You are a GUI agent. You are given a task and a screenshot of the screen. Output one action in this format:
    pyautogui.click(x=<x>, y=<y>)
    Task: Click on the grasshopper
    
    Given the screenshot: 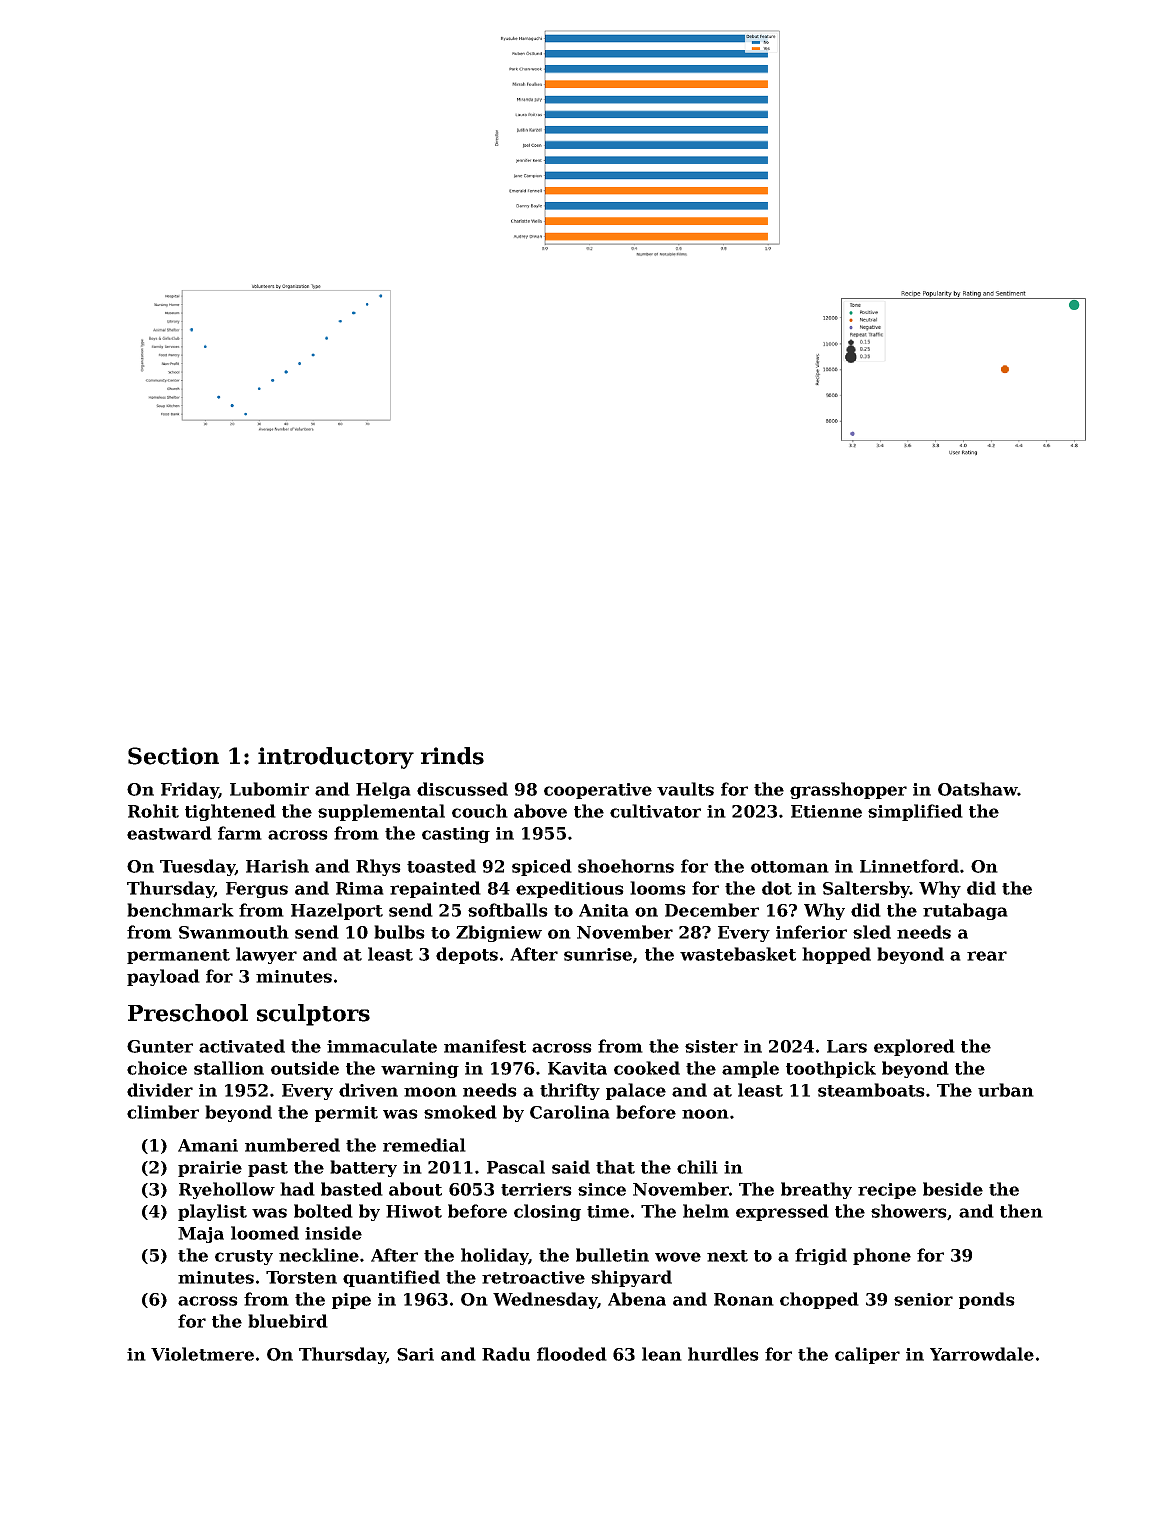 What is the action you would take?
    pyautogui.click(x=848, y=790)
